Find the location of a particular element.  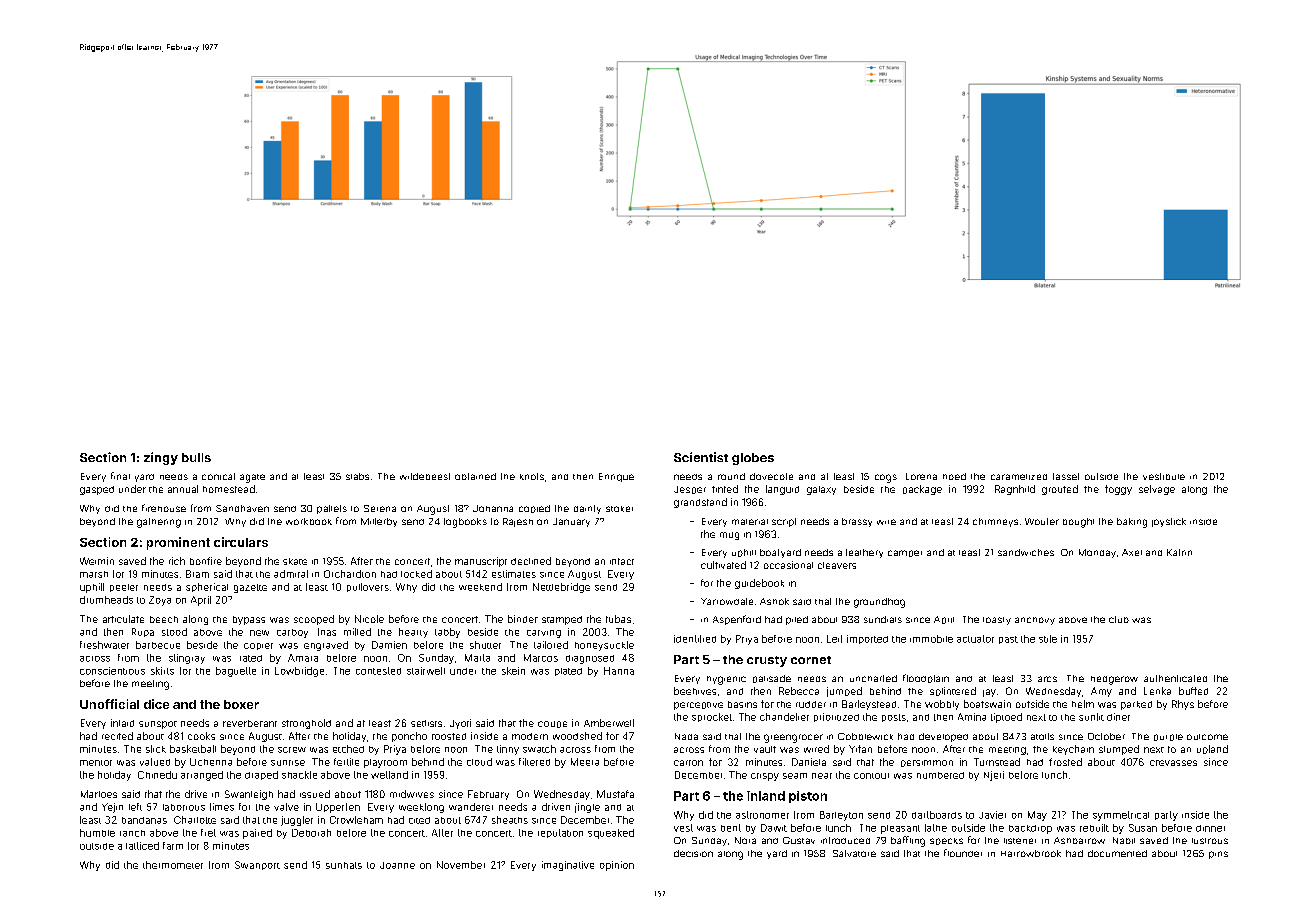

joystick is located at coordinates (1169, 522).
